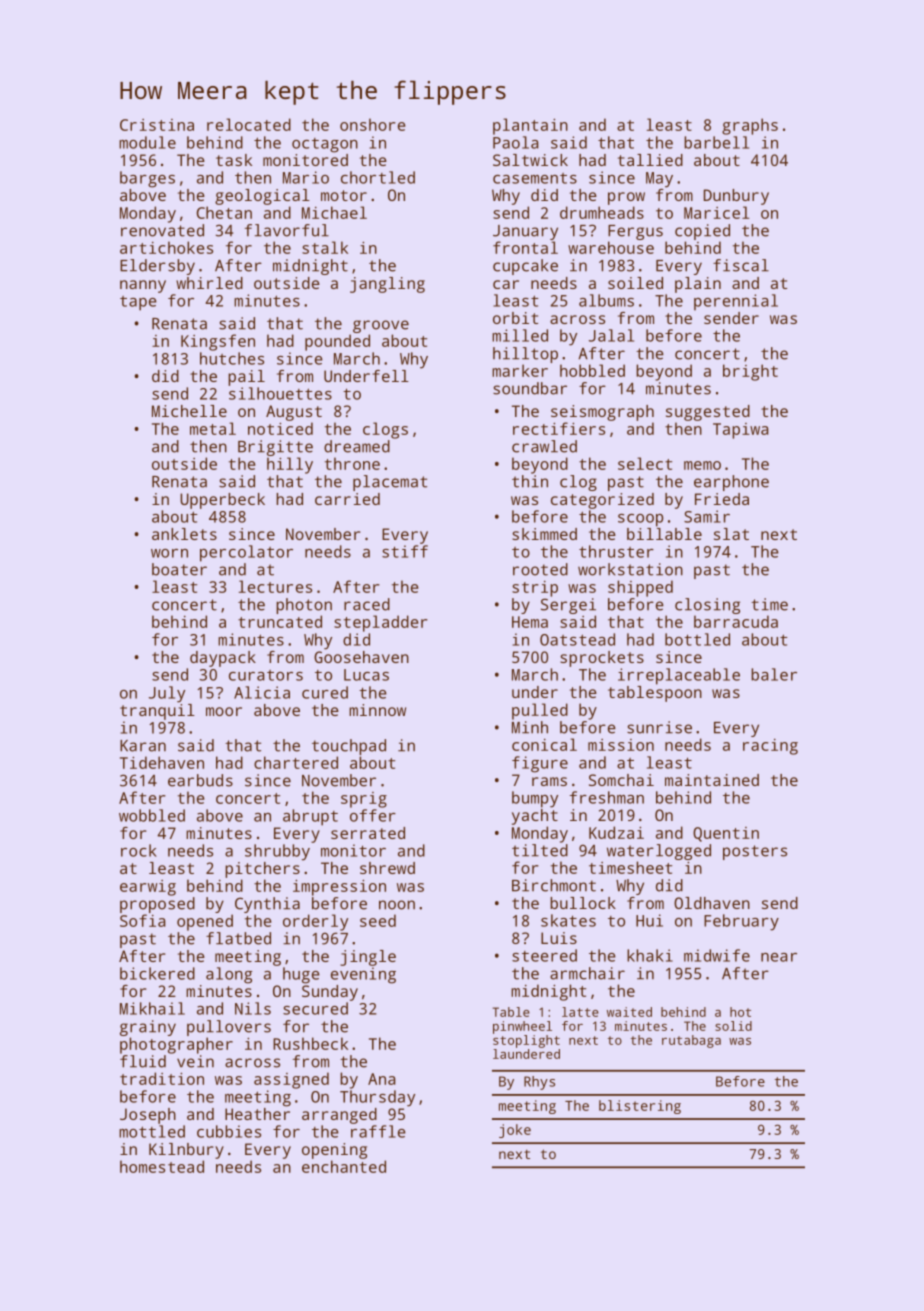 The width and height of the screenshot is (924, 1311). I want to click on bullock, so click(583, 903).
